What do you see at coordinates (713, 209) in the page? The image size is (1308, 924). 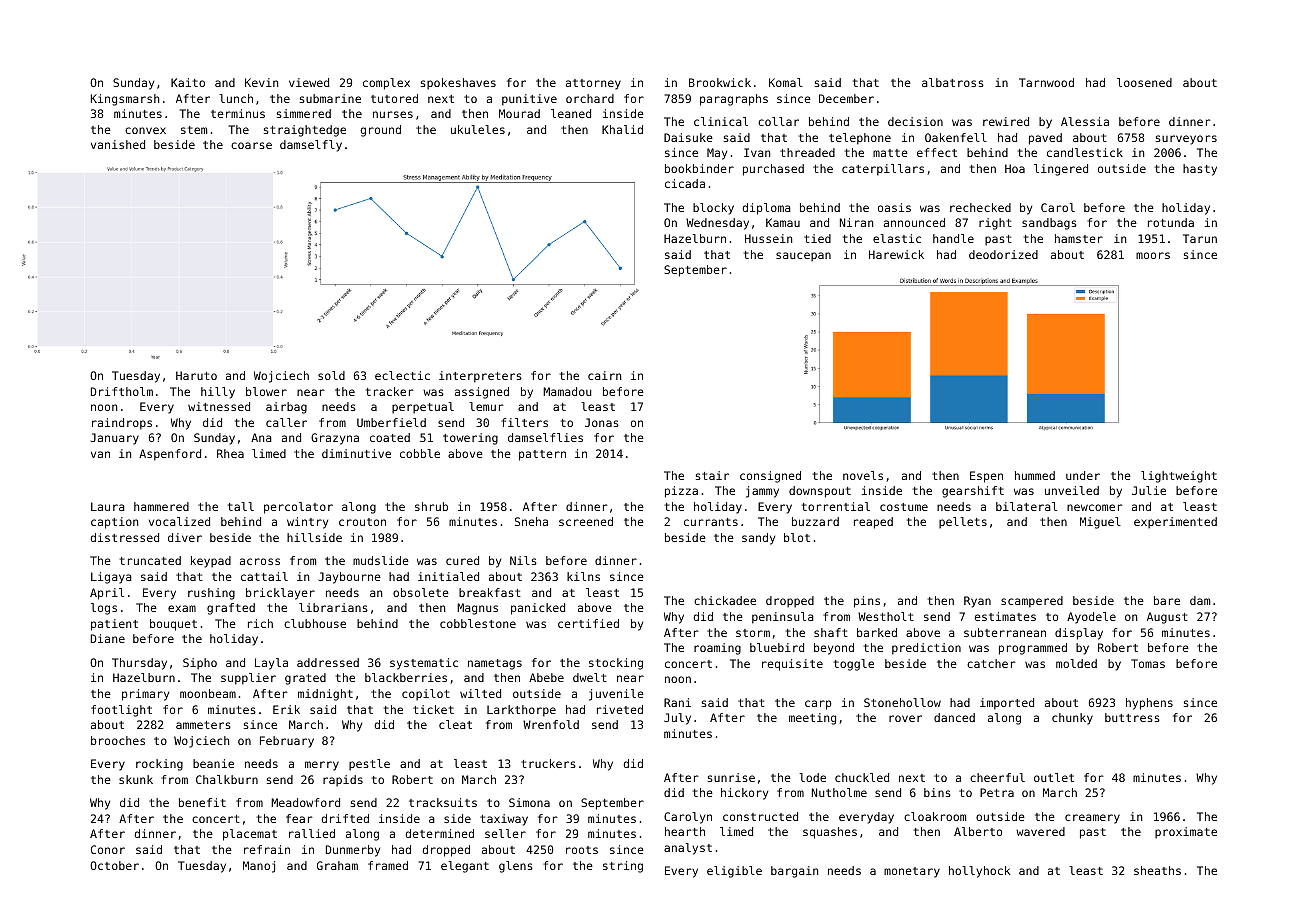 I see `blocky` at bounding box center [713, 209].
